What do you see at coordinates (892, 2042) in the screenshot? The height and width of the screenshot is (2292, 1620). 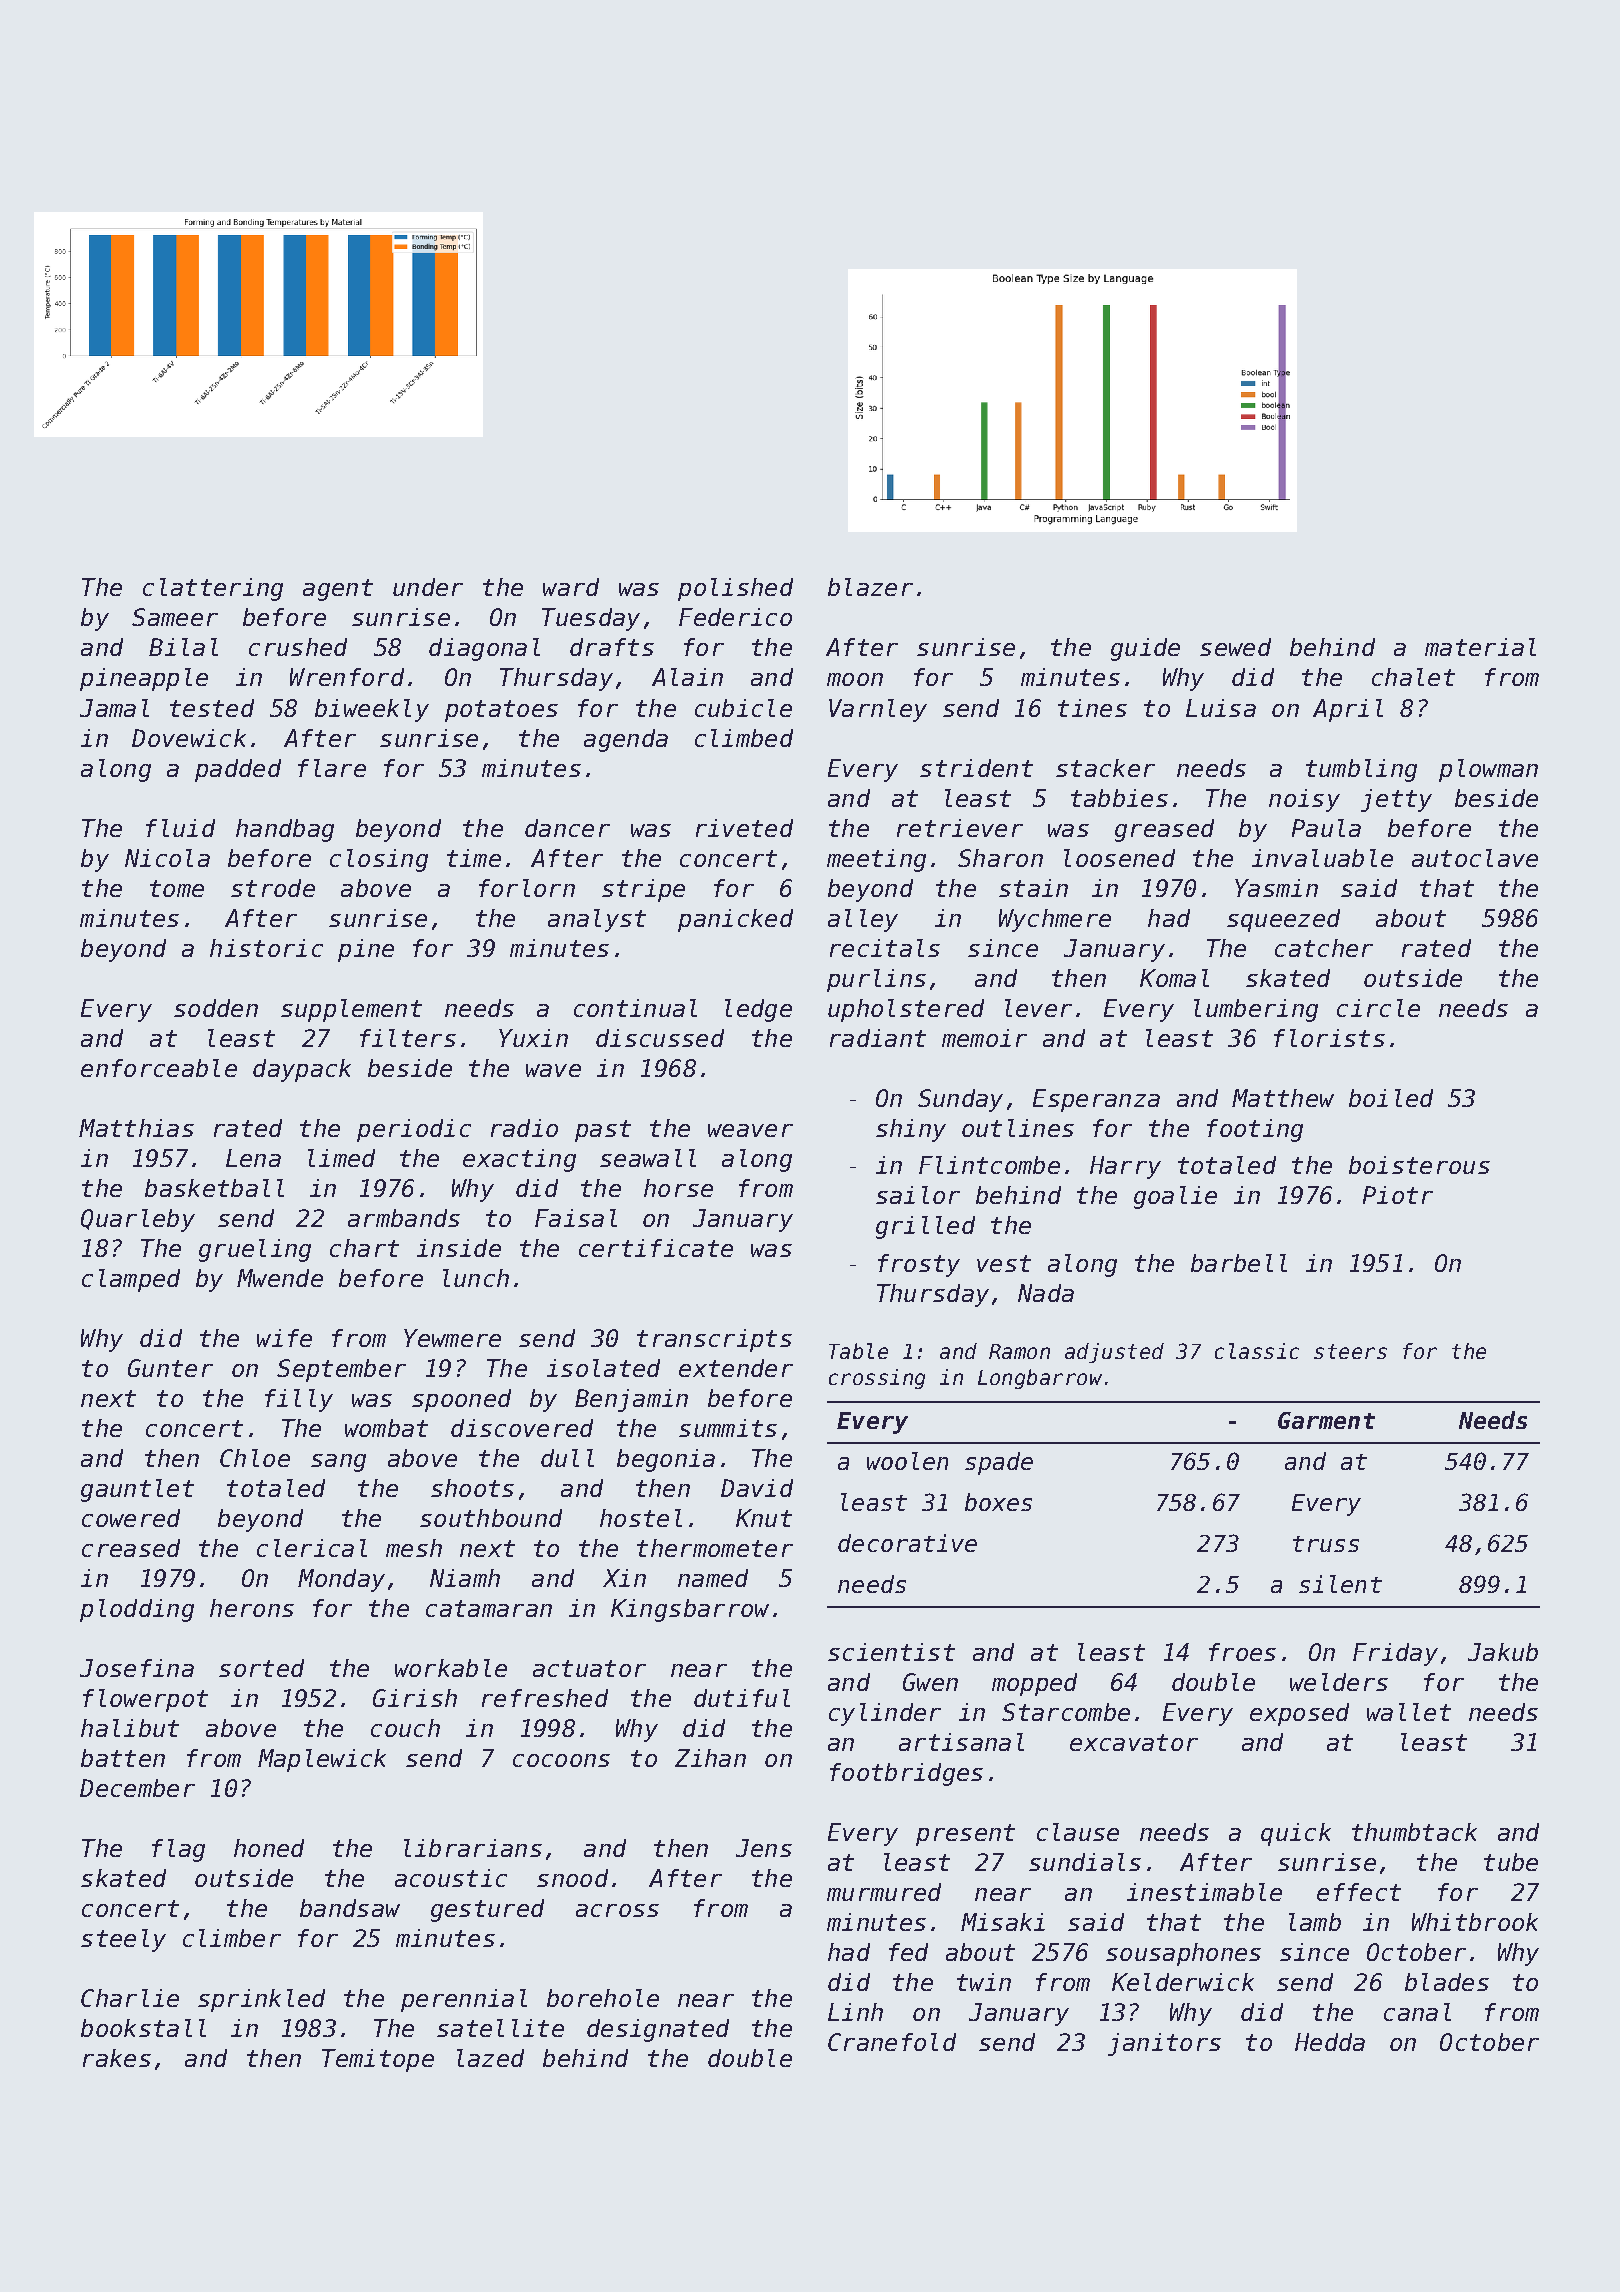 I see `Cranefold` at bounding box center [892, 2042].
